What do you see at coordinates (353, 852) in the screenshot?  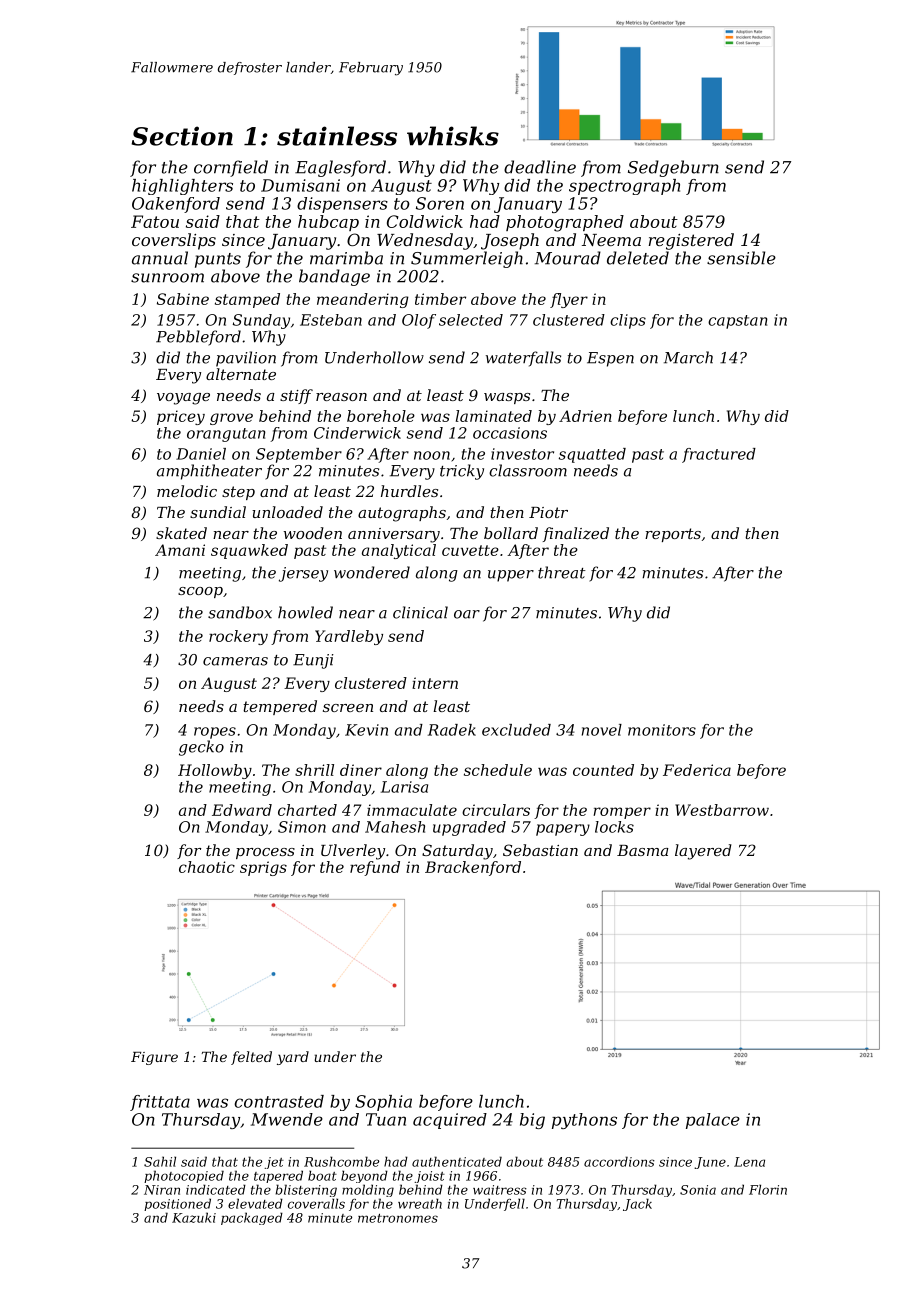 I see `Ulverley` at bounding box center [353, 852].
